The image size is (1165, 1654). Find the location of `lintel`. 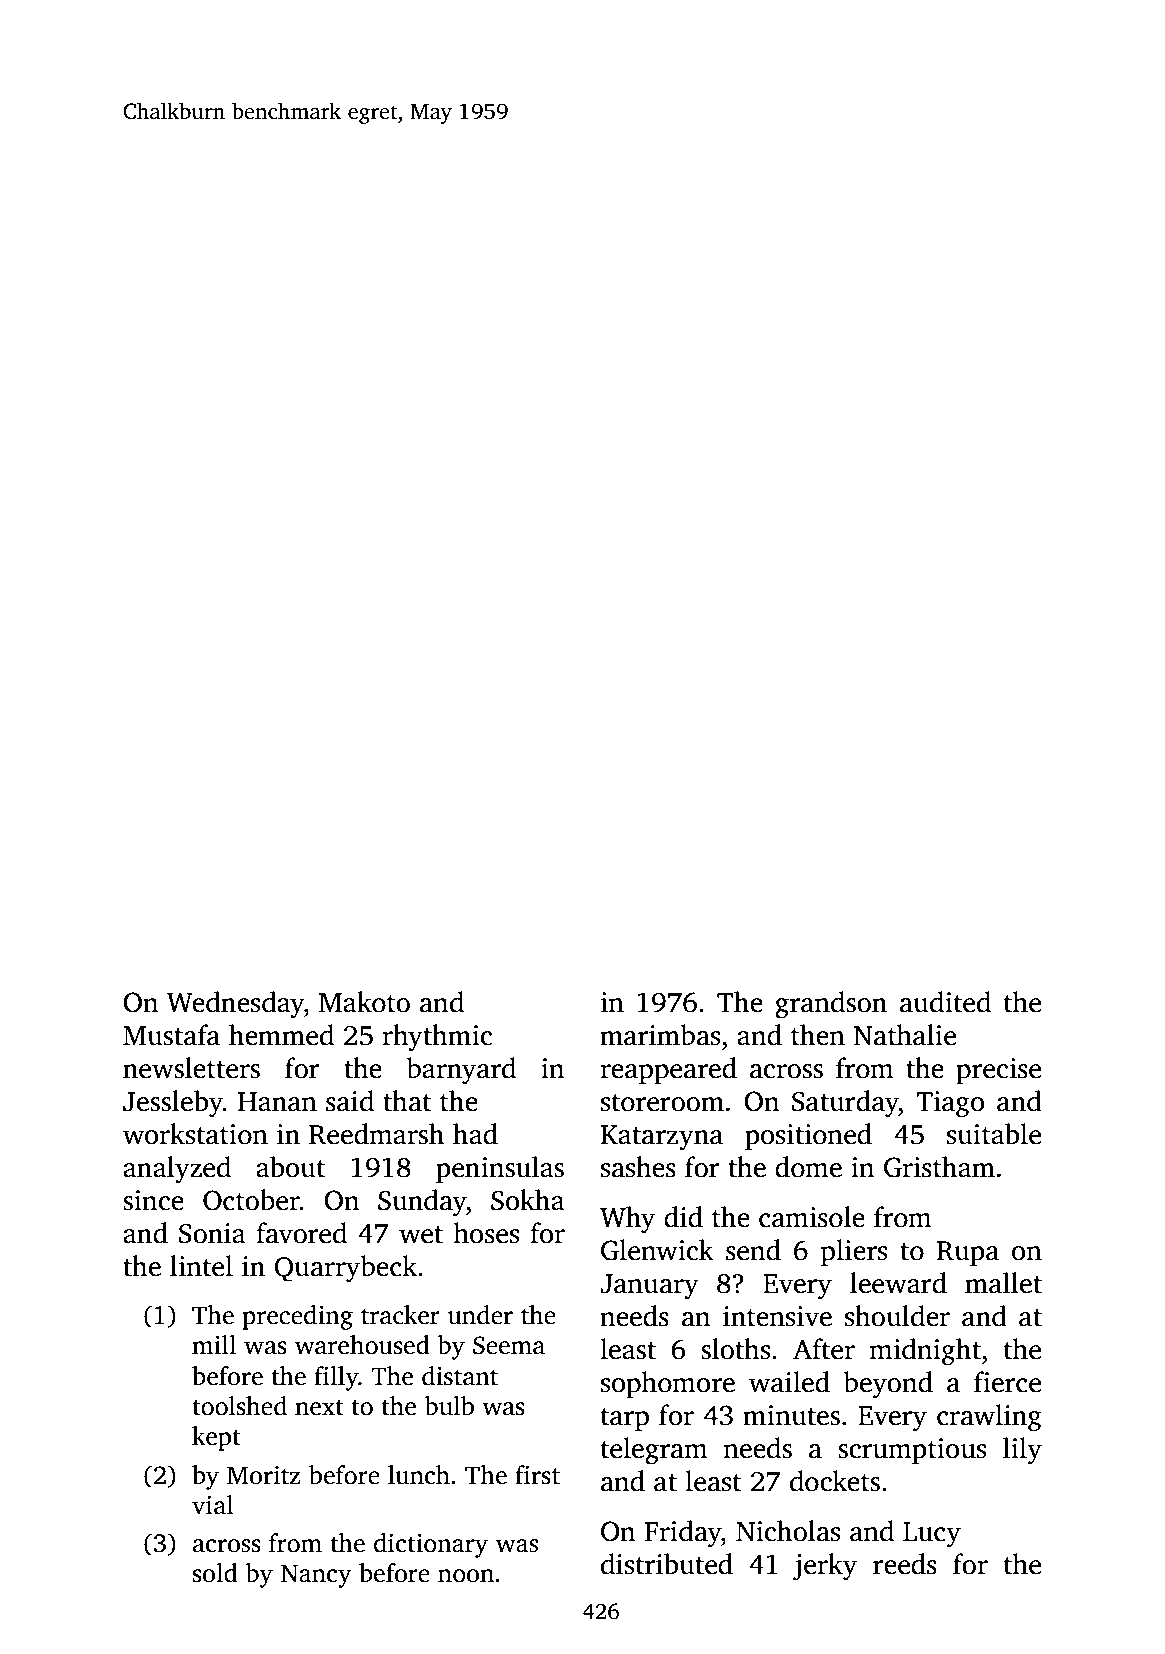

lintel is located at coordinates (201, 1266).
